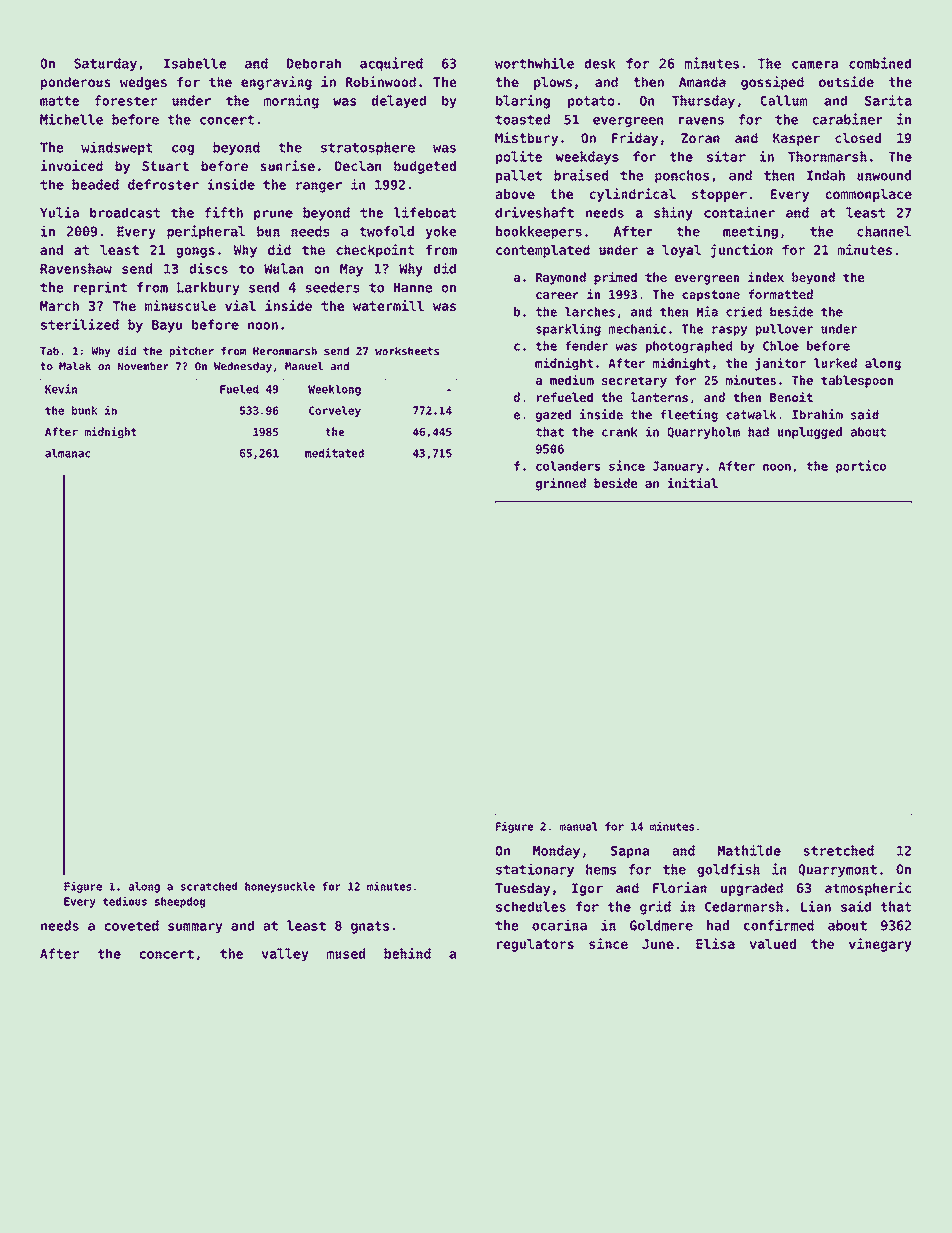 The height and width of the page is (1233, 952). I want to click on acquired, so click(391, 64).
